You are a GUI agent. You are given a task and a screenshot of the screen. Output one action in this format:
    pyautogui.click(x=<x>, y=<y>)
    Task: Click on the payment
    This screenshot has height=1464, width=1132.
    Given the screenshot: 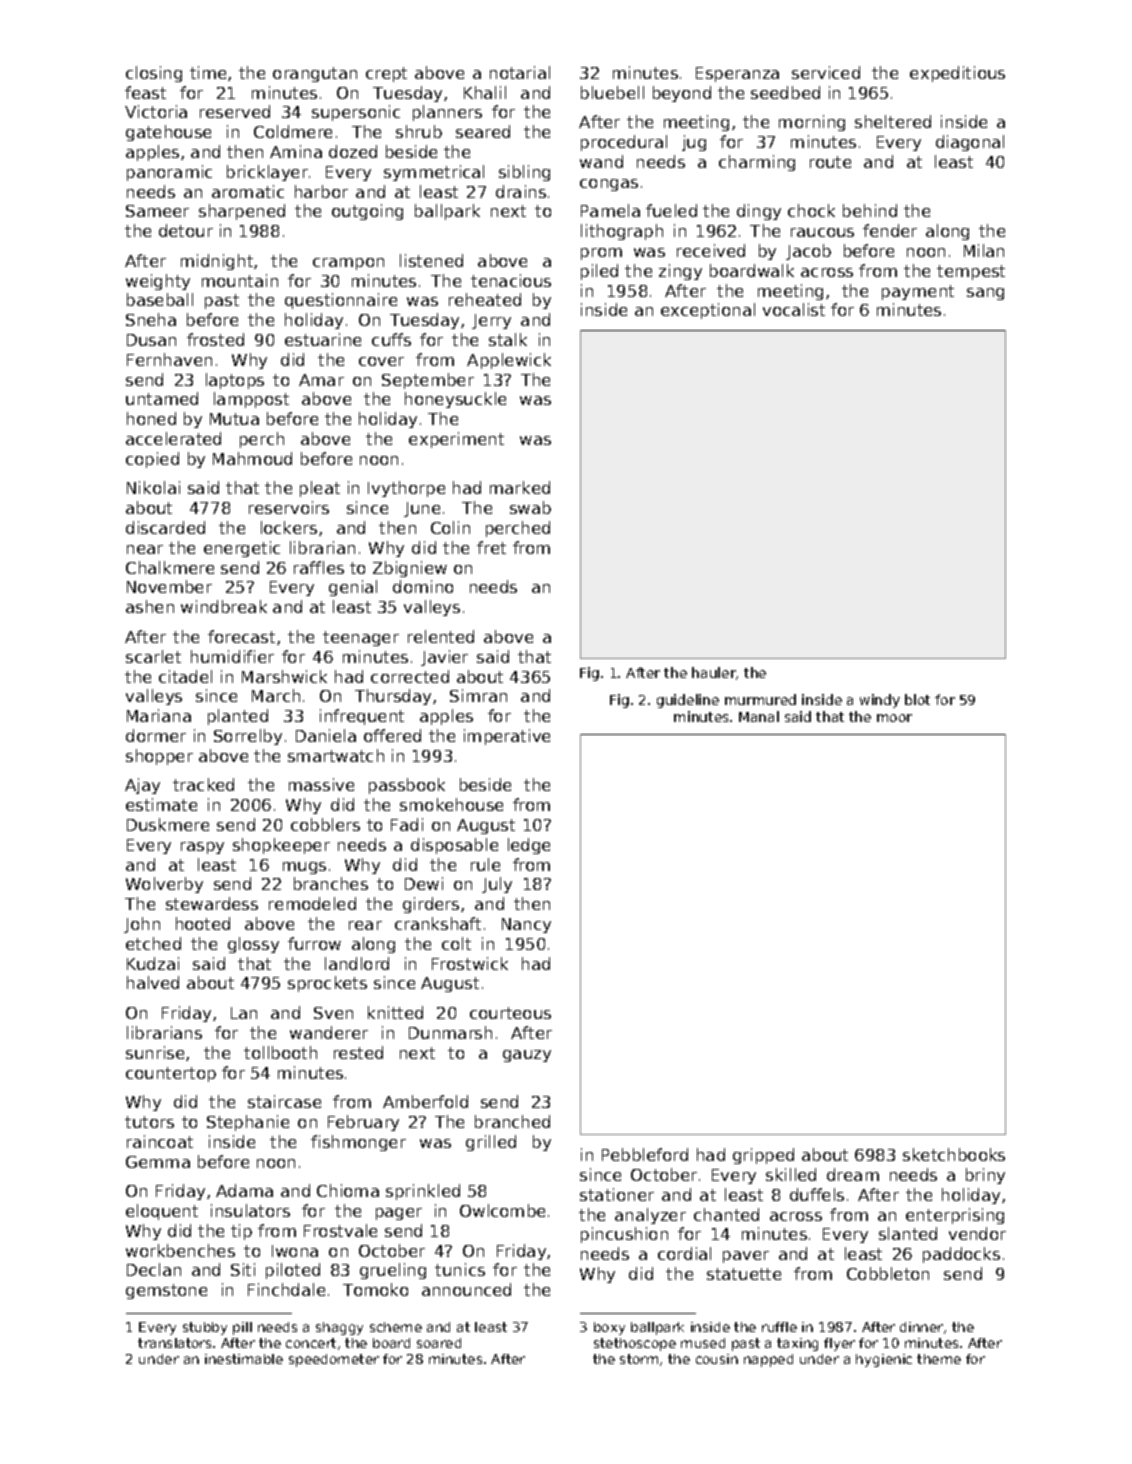 What is the action you would take?
    pyautogui.click(x=918, y=292)
